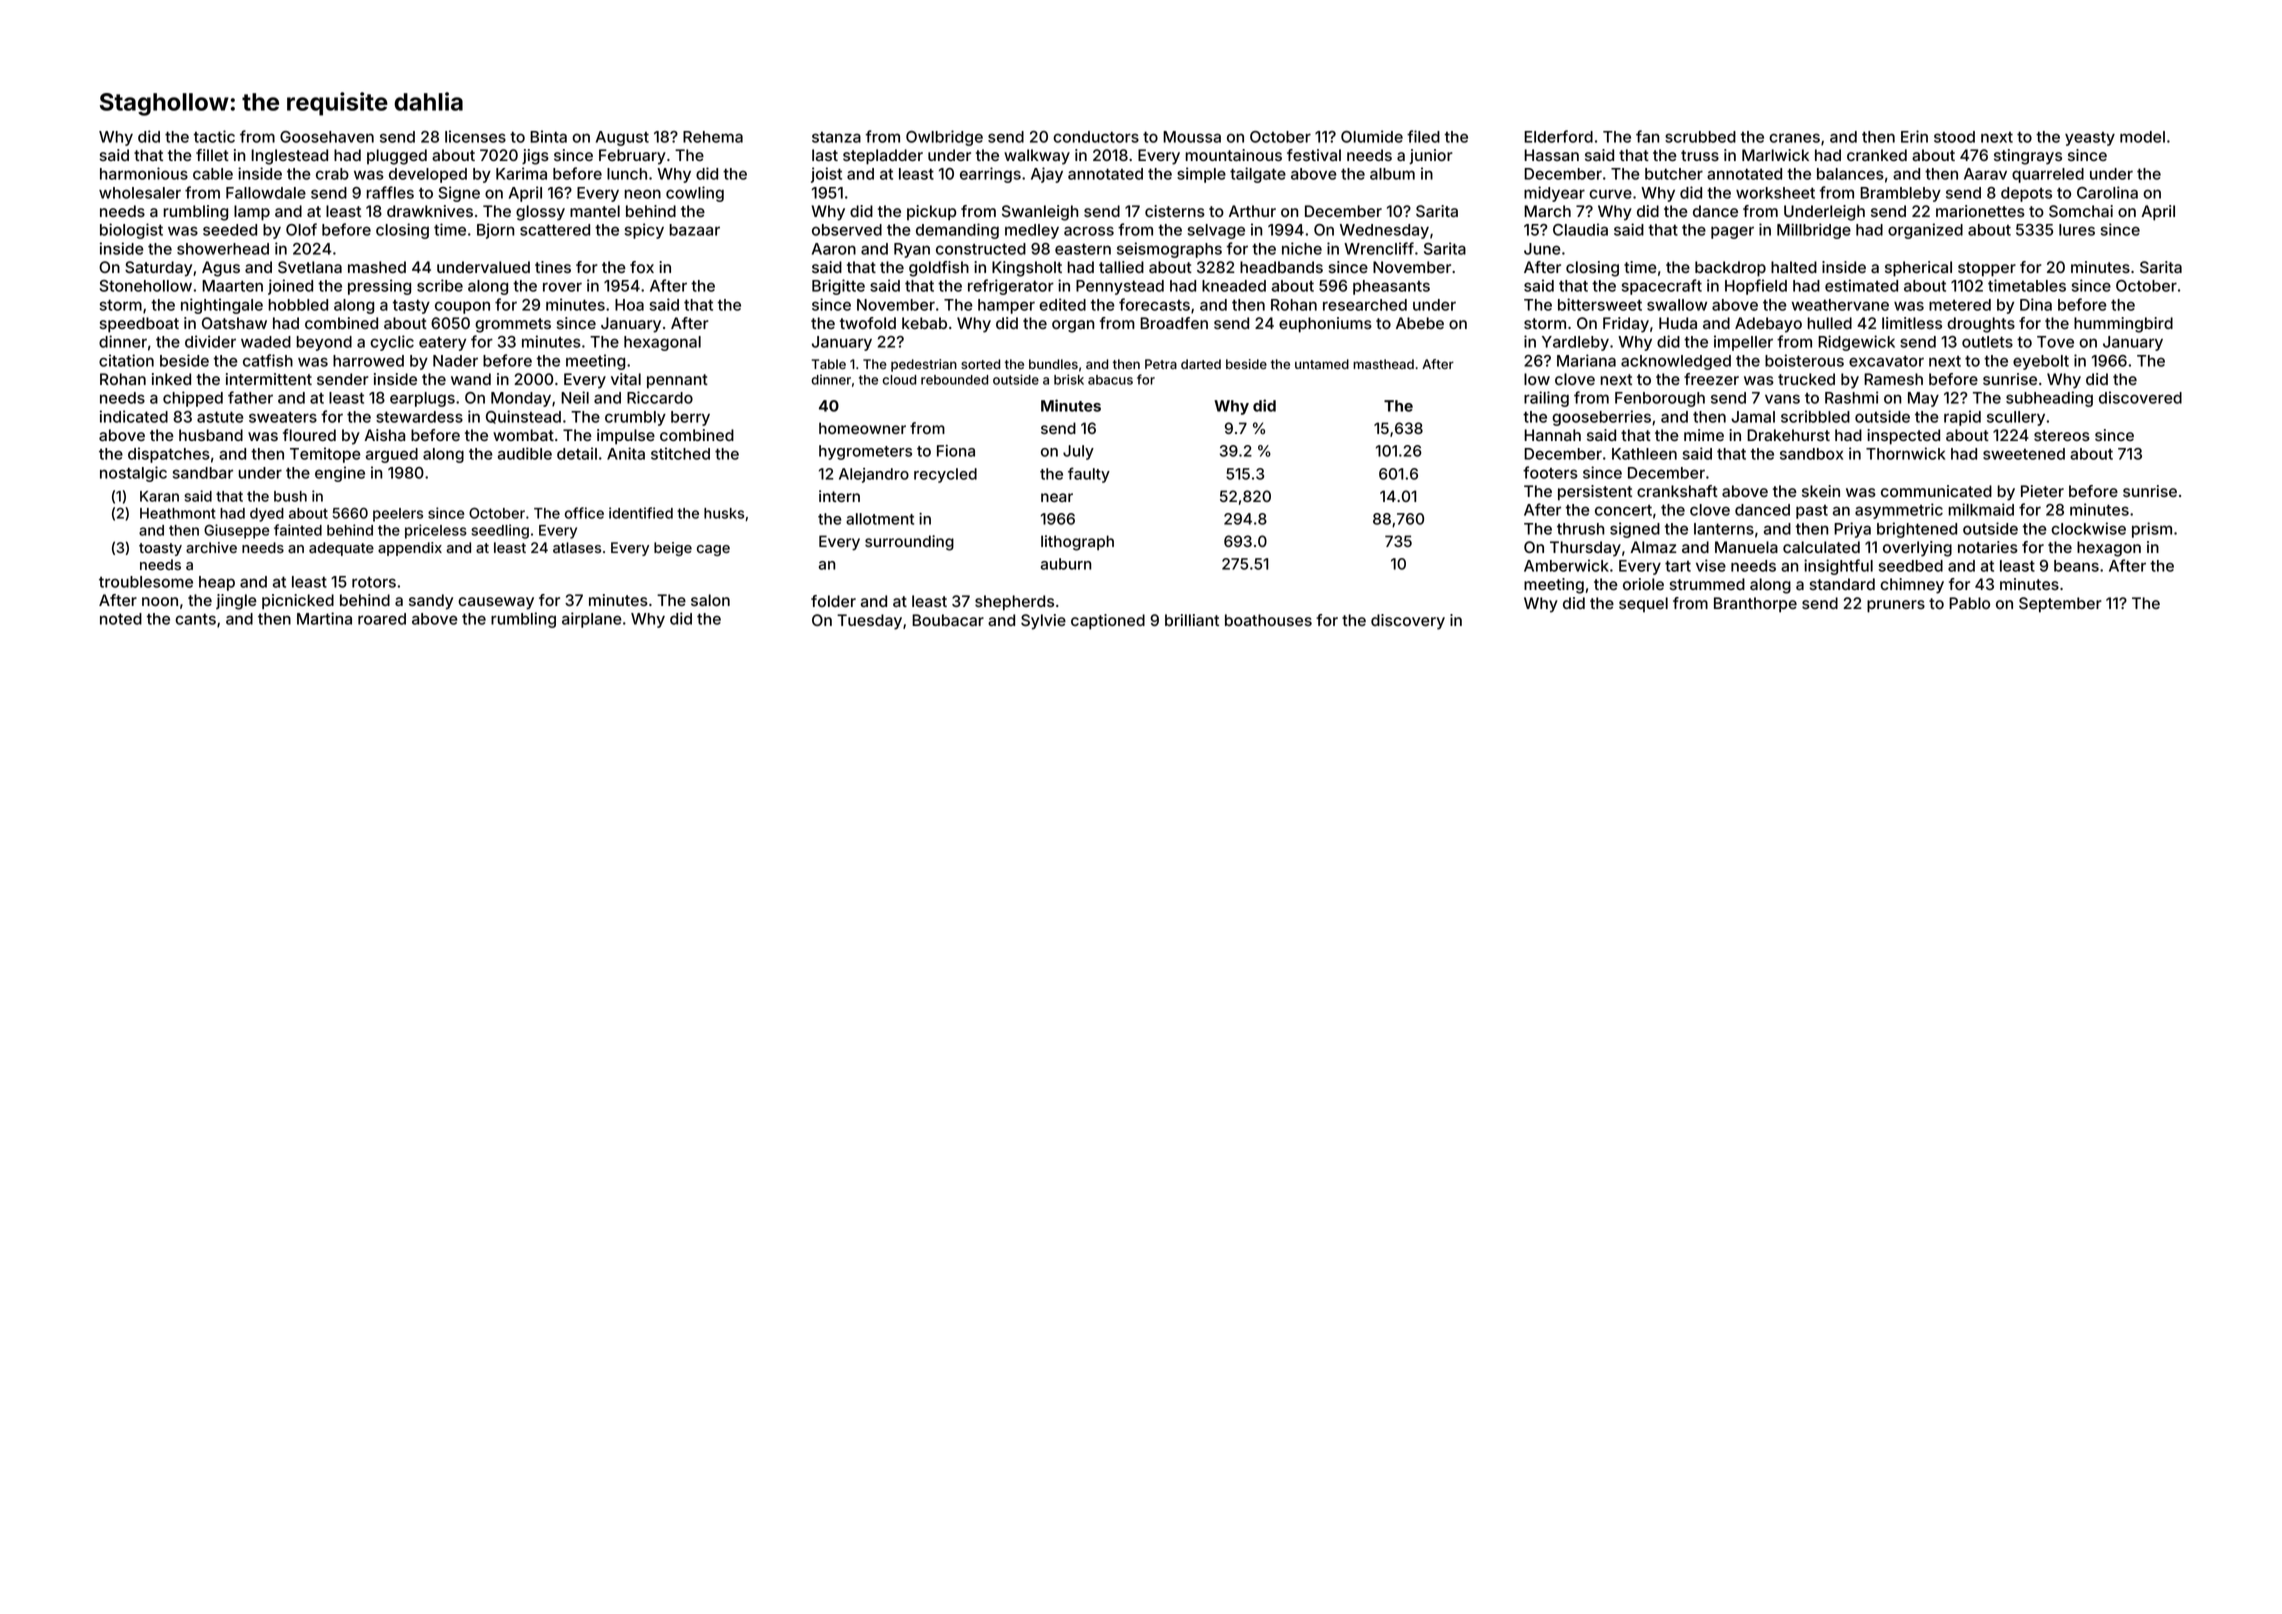 Image resolution: width=2282 pixels, height=1614 pixels. I want to click on Bjorn, so click(496, 231).
